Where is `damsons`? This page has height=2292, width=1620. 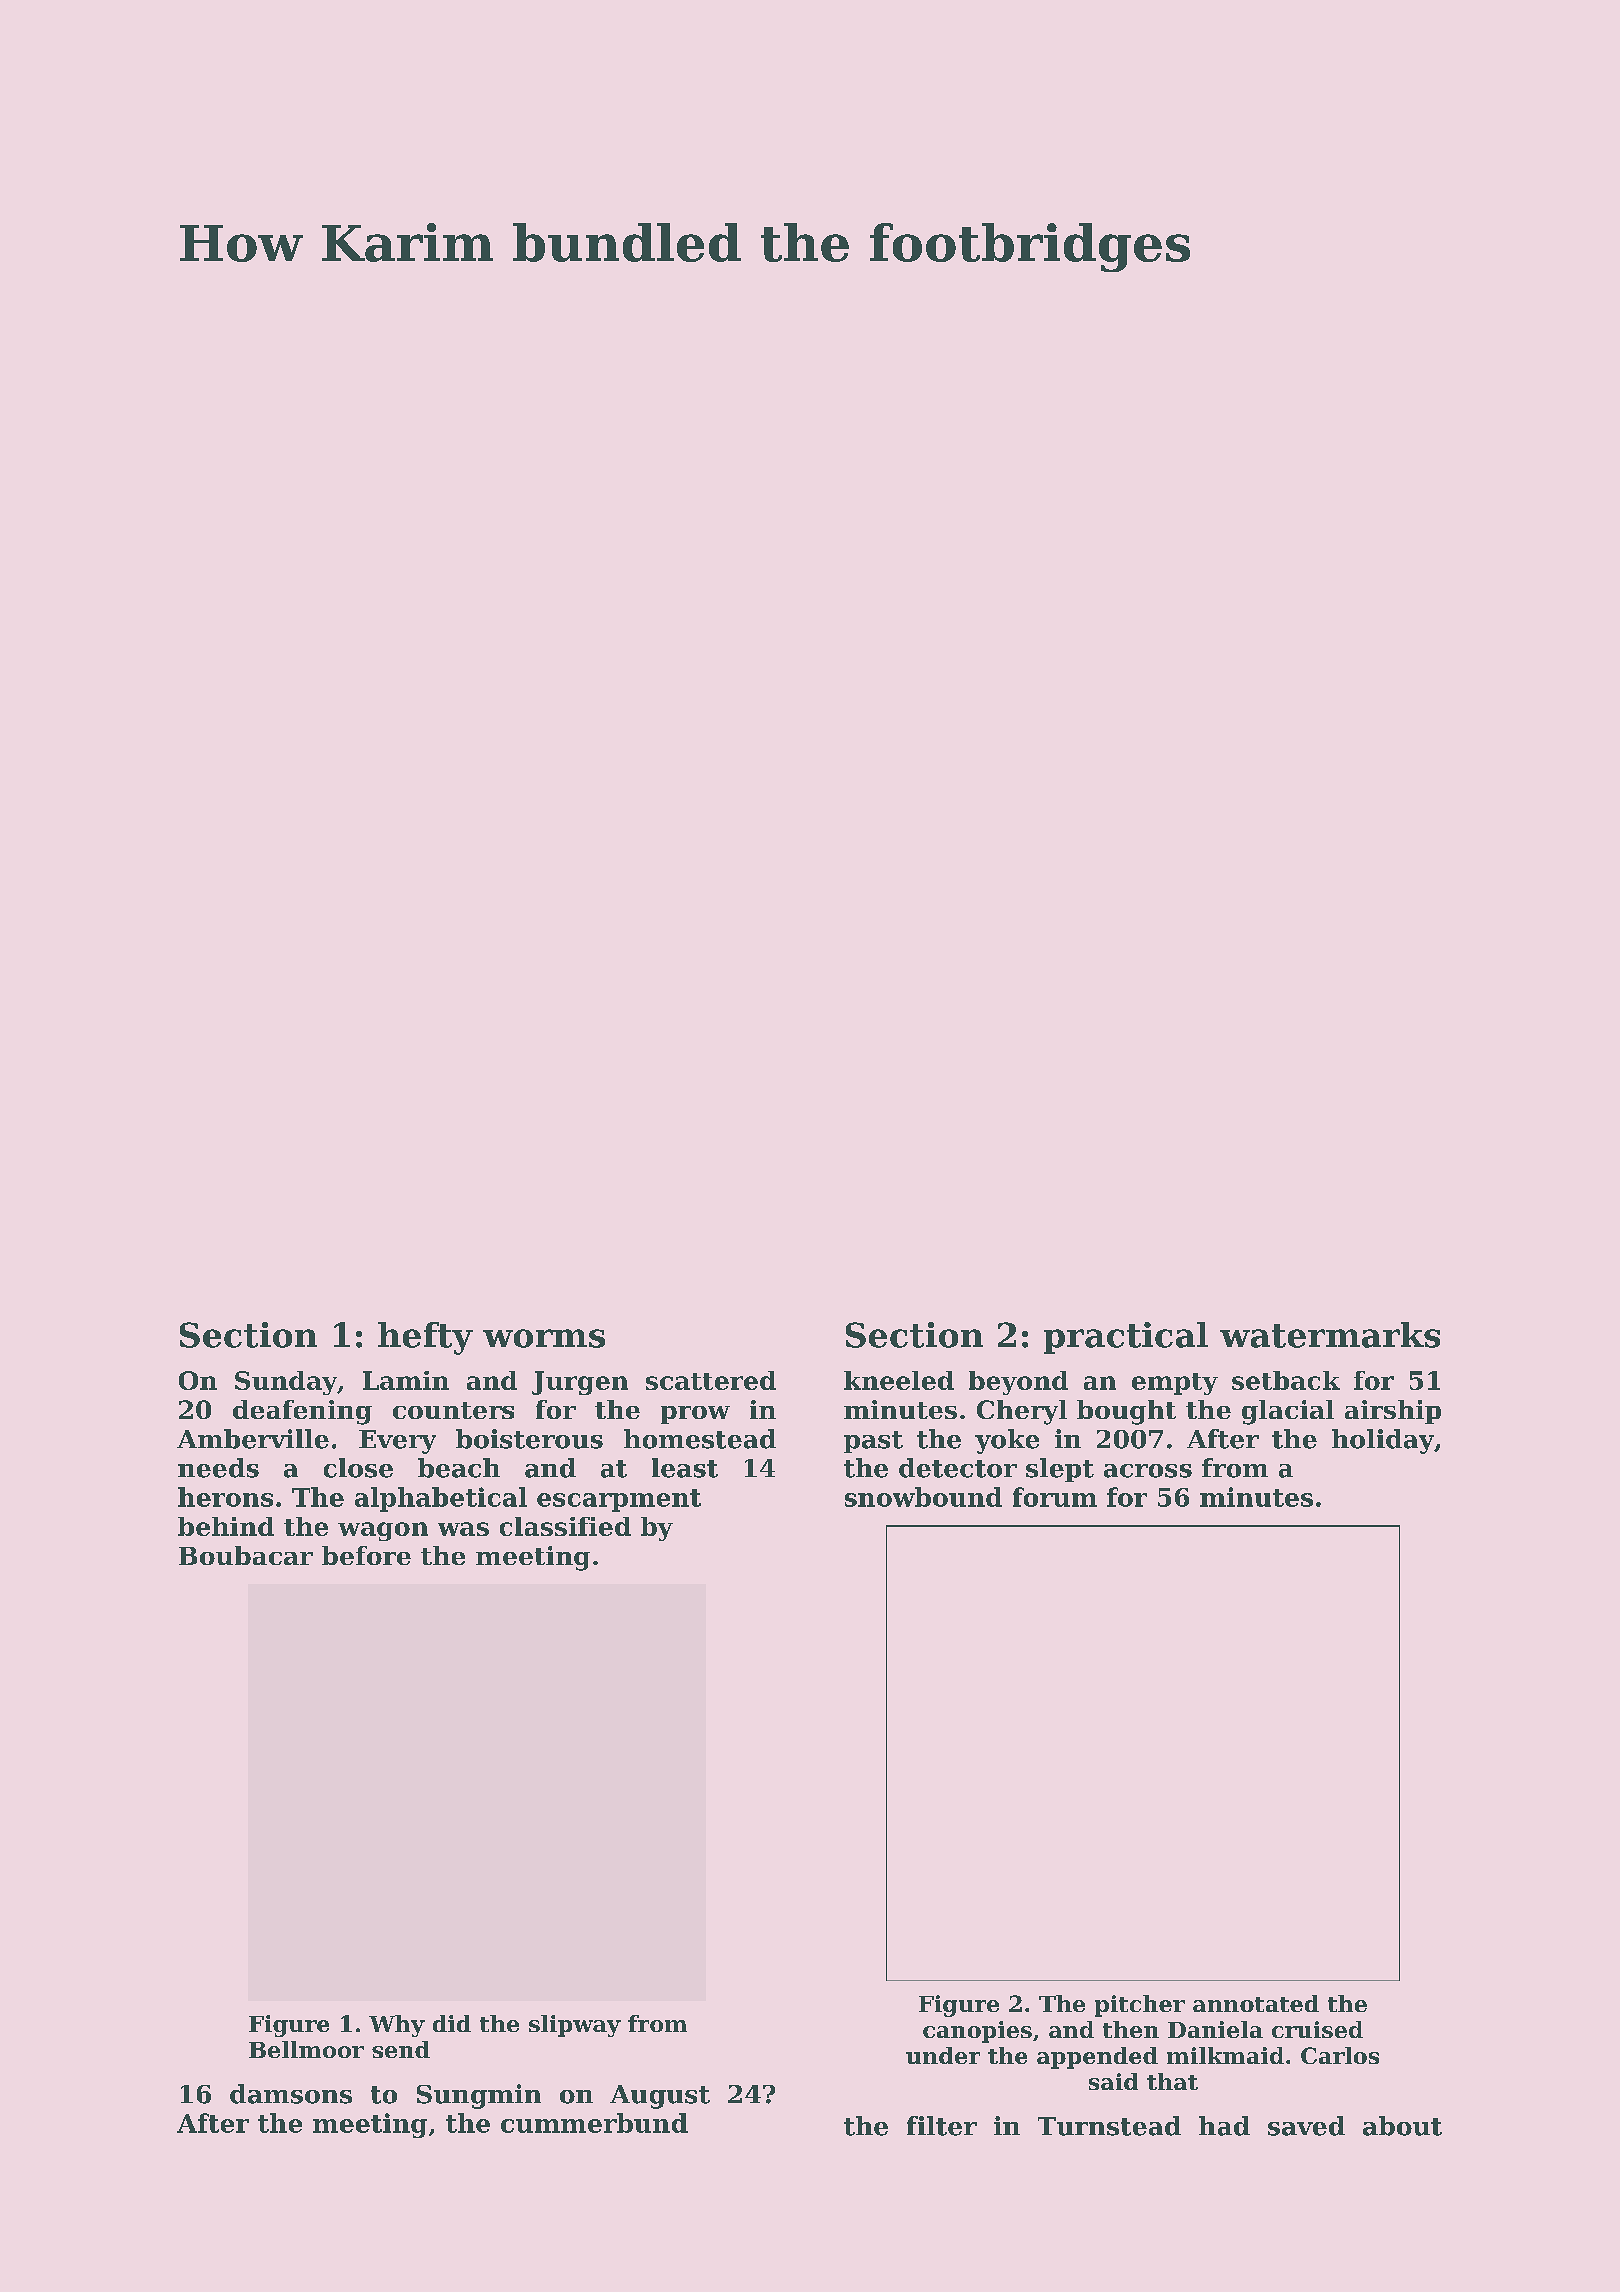
damsons is located at coordinates (291, 2094).
